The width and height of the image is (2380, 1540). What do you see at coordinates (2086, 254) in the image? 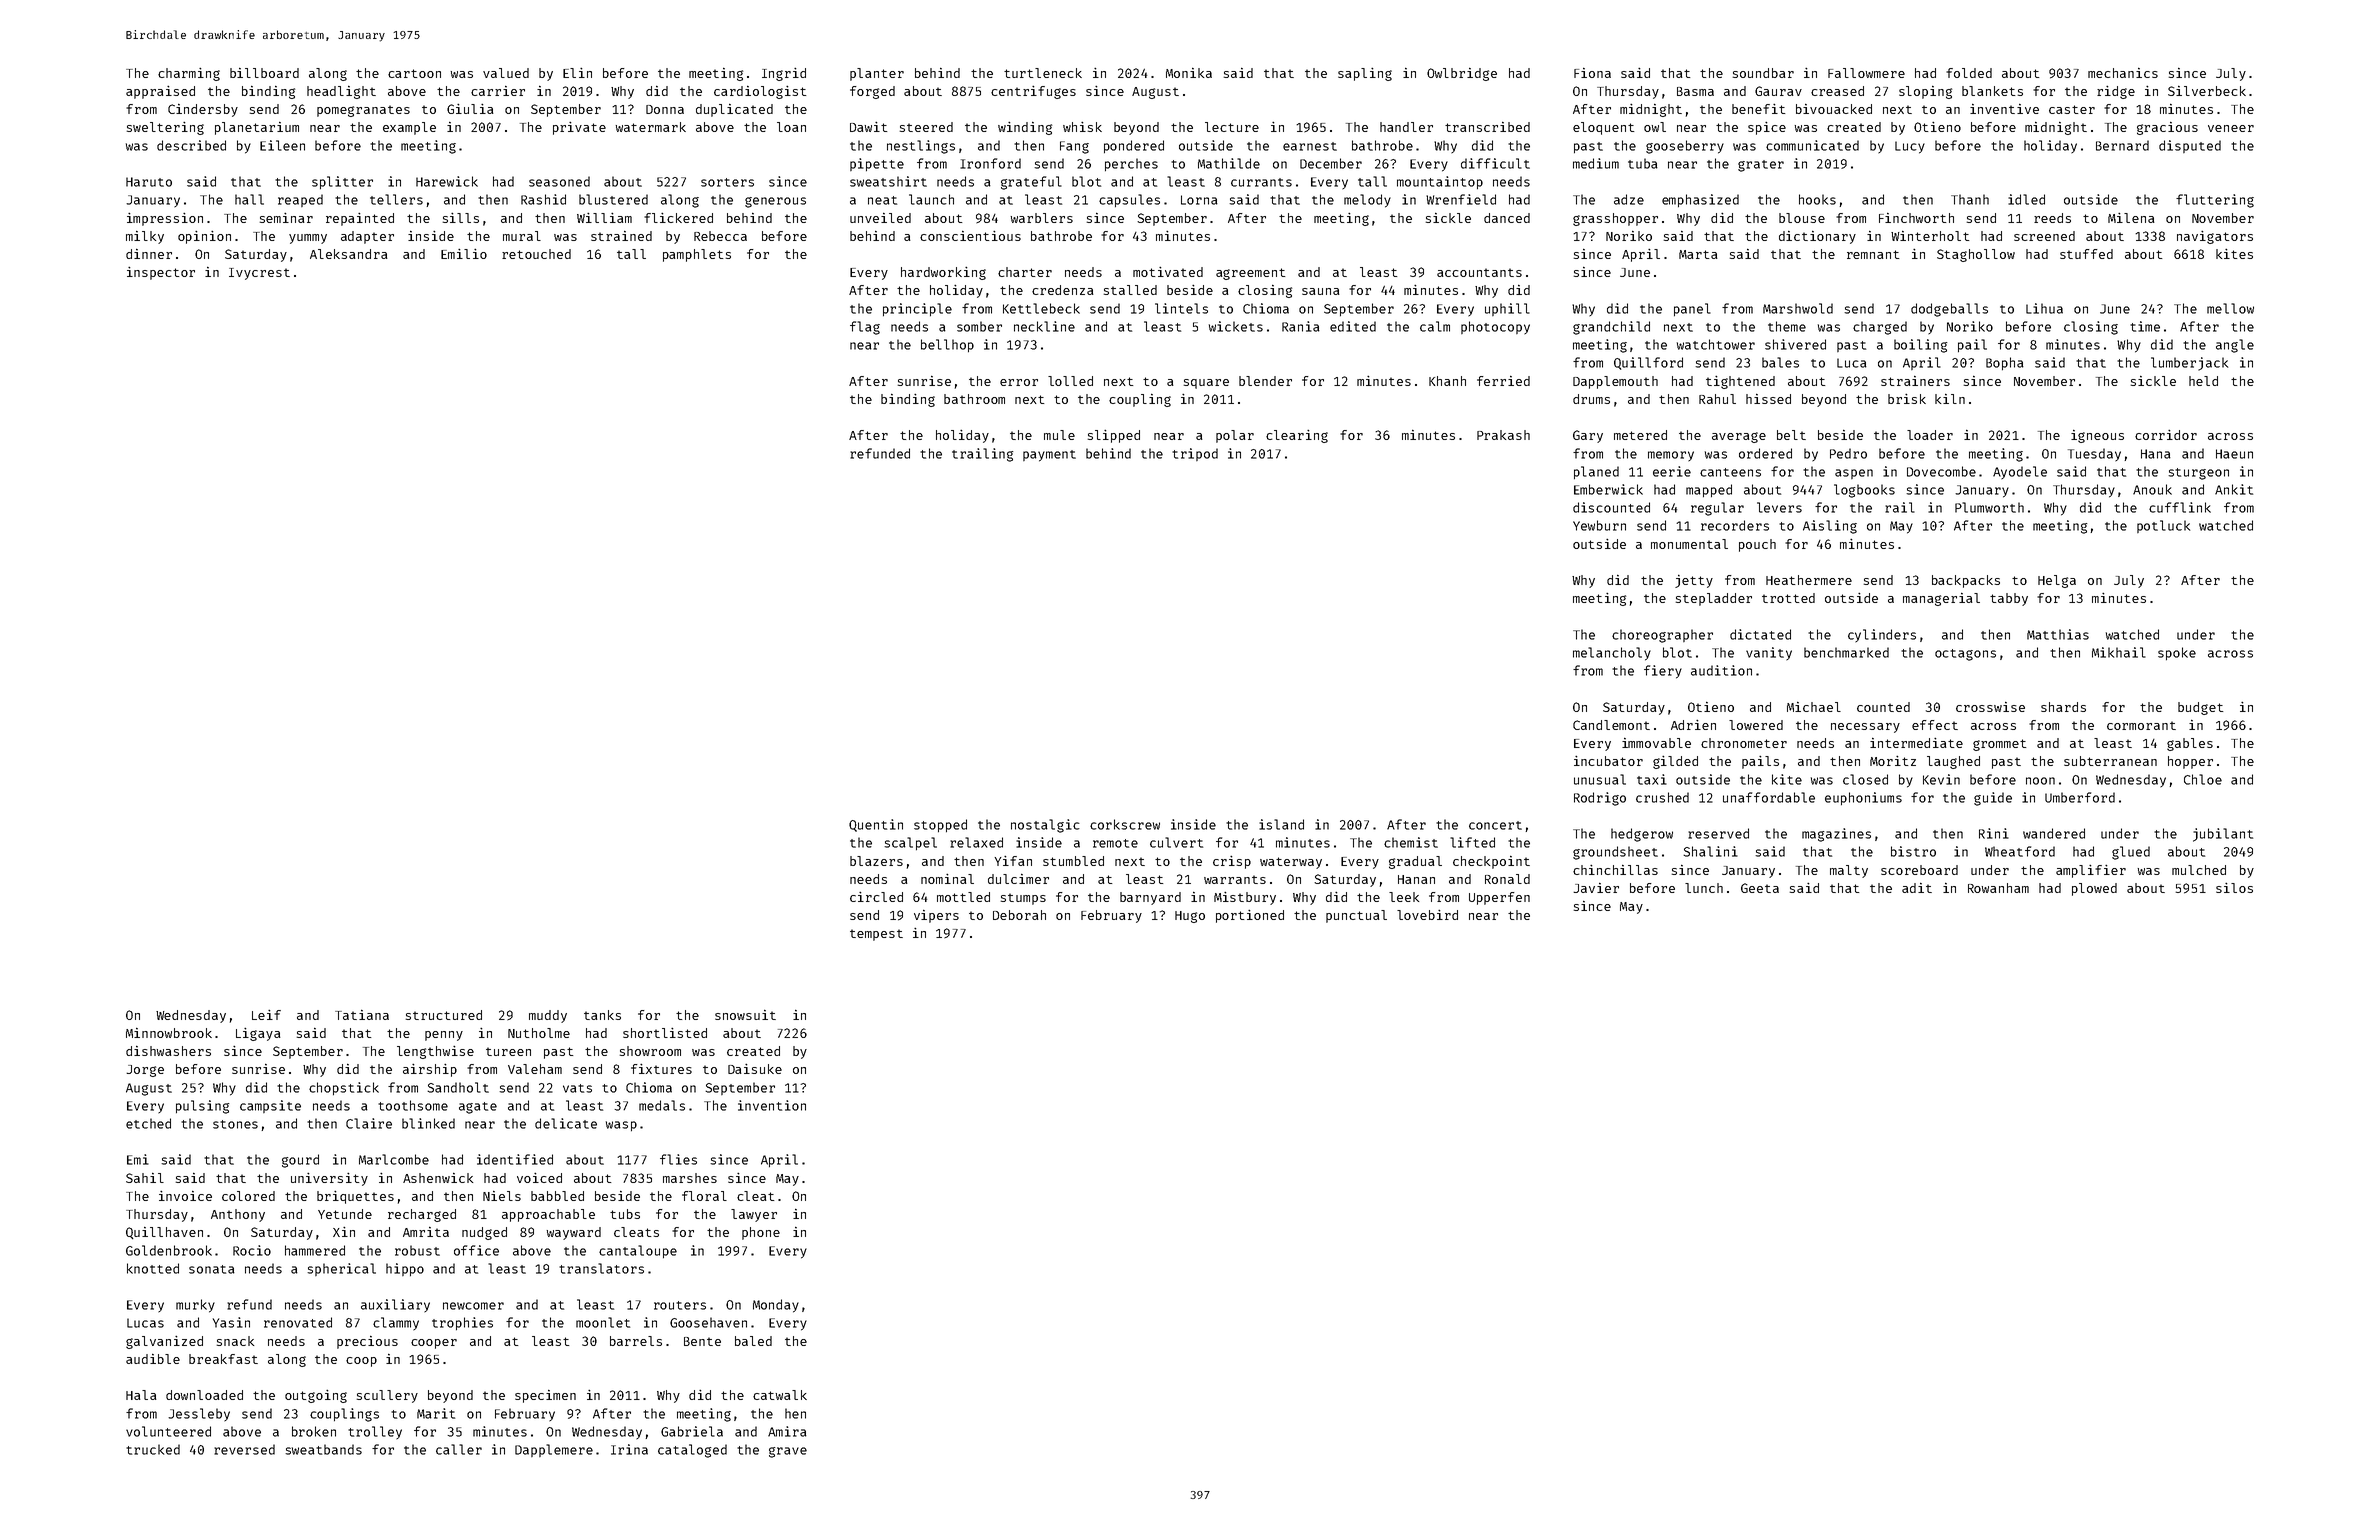
I see `stuffed` at bounding box center [2086, 254].
